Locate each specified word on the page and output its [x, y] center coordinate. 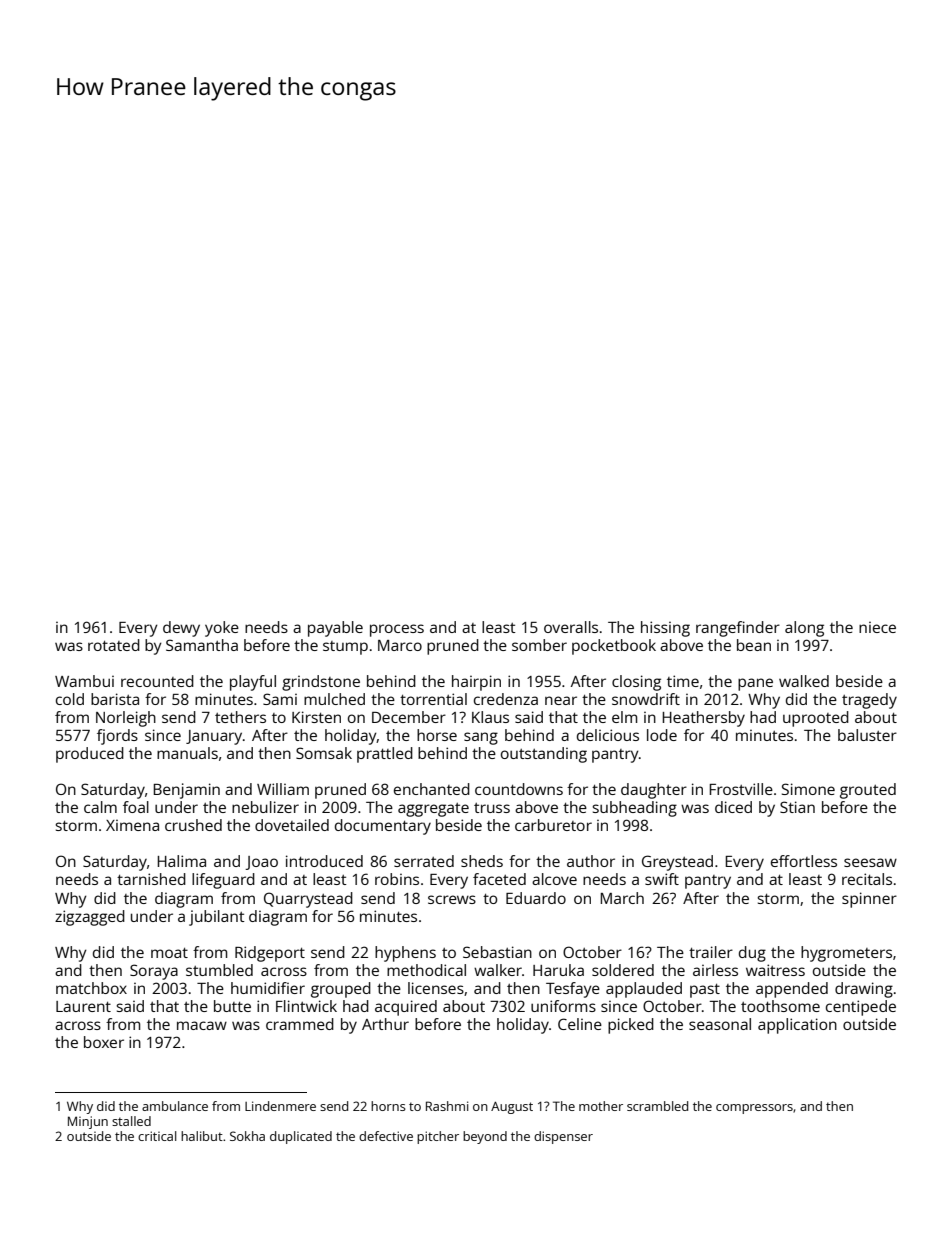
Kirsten [316, 717]
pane [755, 684]
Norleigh [126, 719]
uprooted [816, 719]
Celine [580, 1024]
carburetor [553, 825]
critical [157, 1136]
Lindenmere [280, 1106]
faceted [499, 879]
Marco [400, 645]
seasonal [720, 1024]
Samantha [202, 645]
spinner [869, 900]
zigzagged [90, 918]
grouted [868, 791]
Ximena [132, 825]
